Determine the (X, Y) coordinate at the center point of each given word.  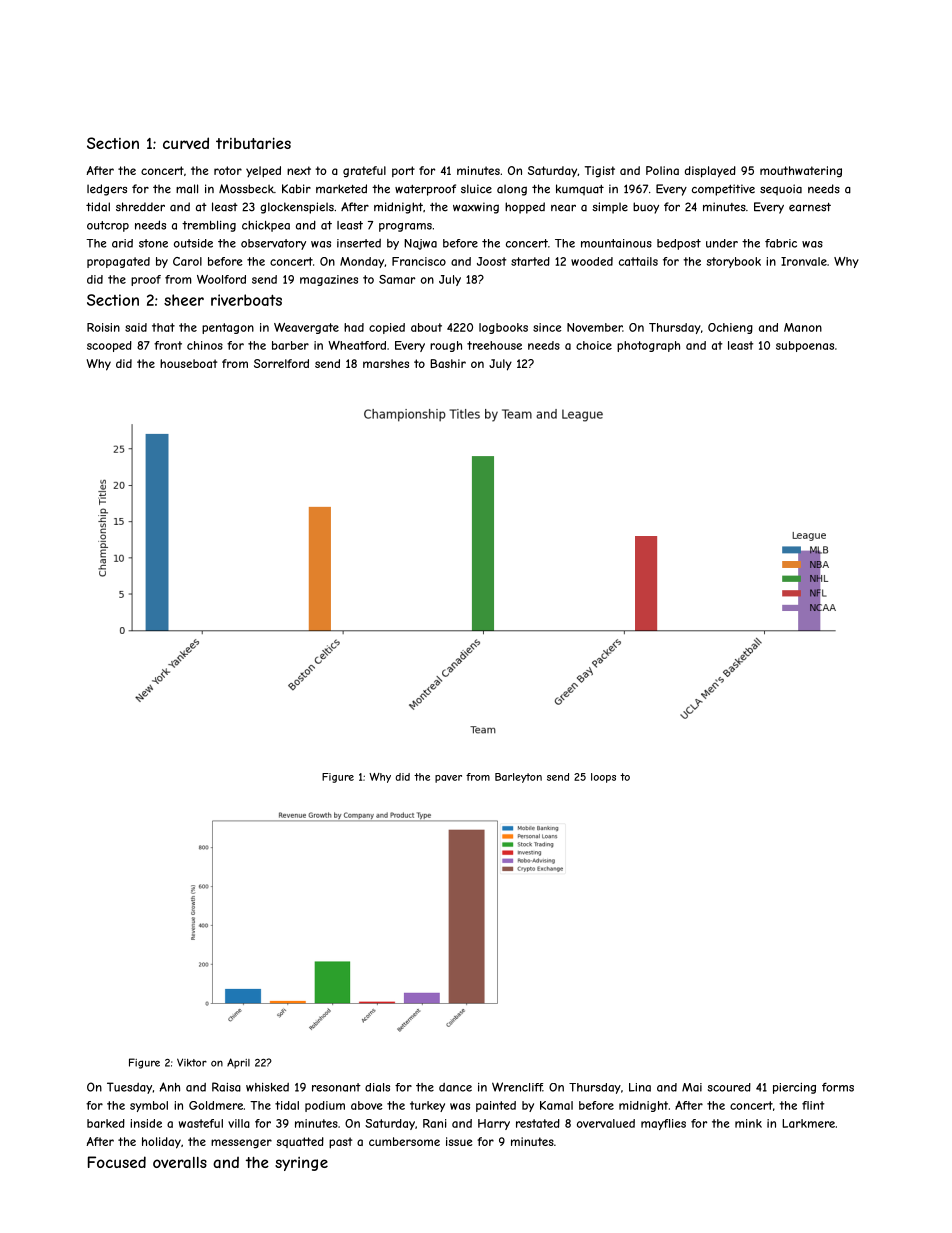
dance (455, 1087)
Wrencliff (517, 1087)
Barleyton (518, 778)
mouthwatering (801, 171)
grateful (364, 171)
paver (448, 779)
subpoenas (805, 346)
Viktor (192, 1062)
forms (838, 1087)
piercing (794, 1088)
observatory (273, 244)
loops (603, 778)
